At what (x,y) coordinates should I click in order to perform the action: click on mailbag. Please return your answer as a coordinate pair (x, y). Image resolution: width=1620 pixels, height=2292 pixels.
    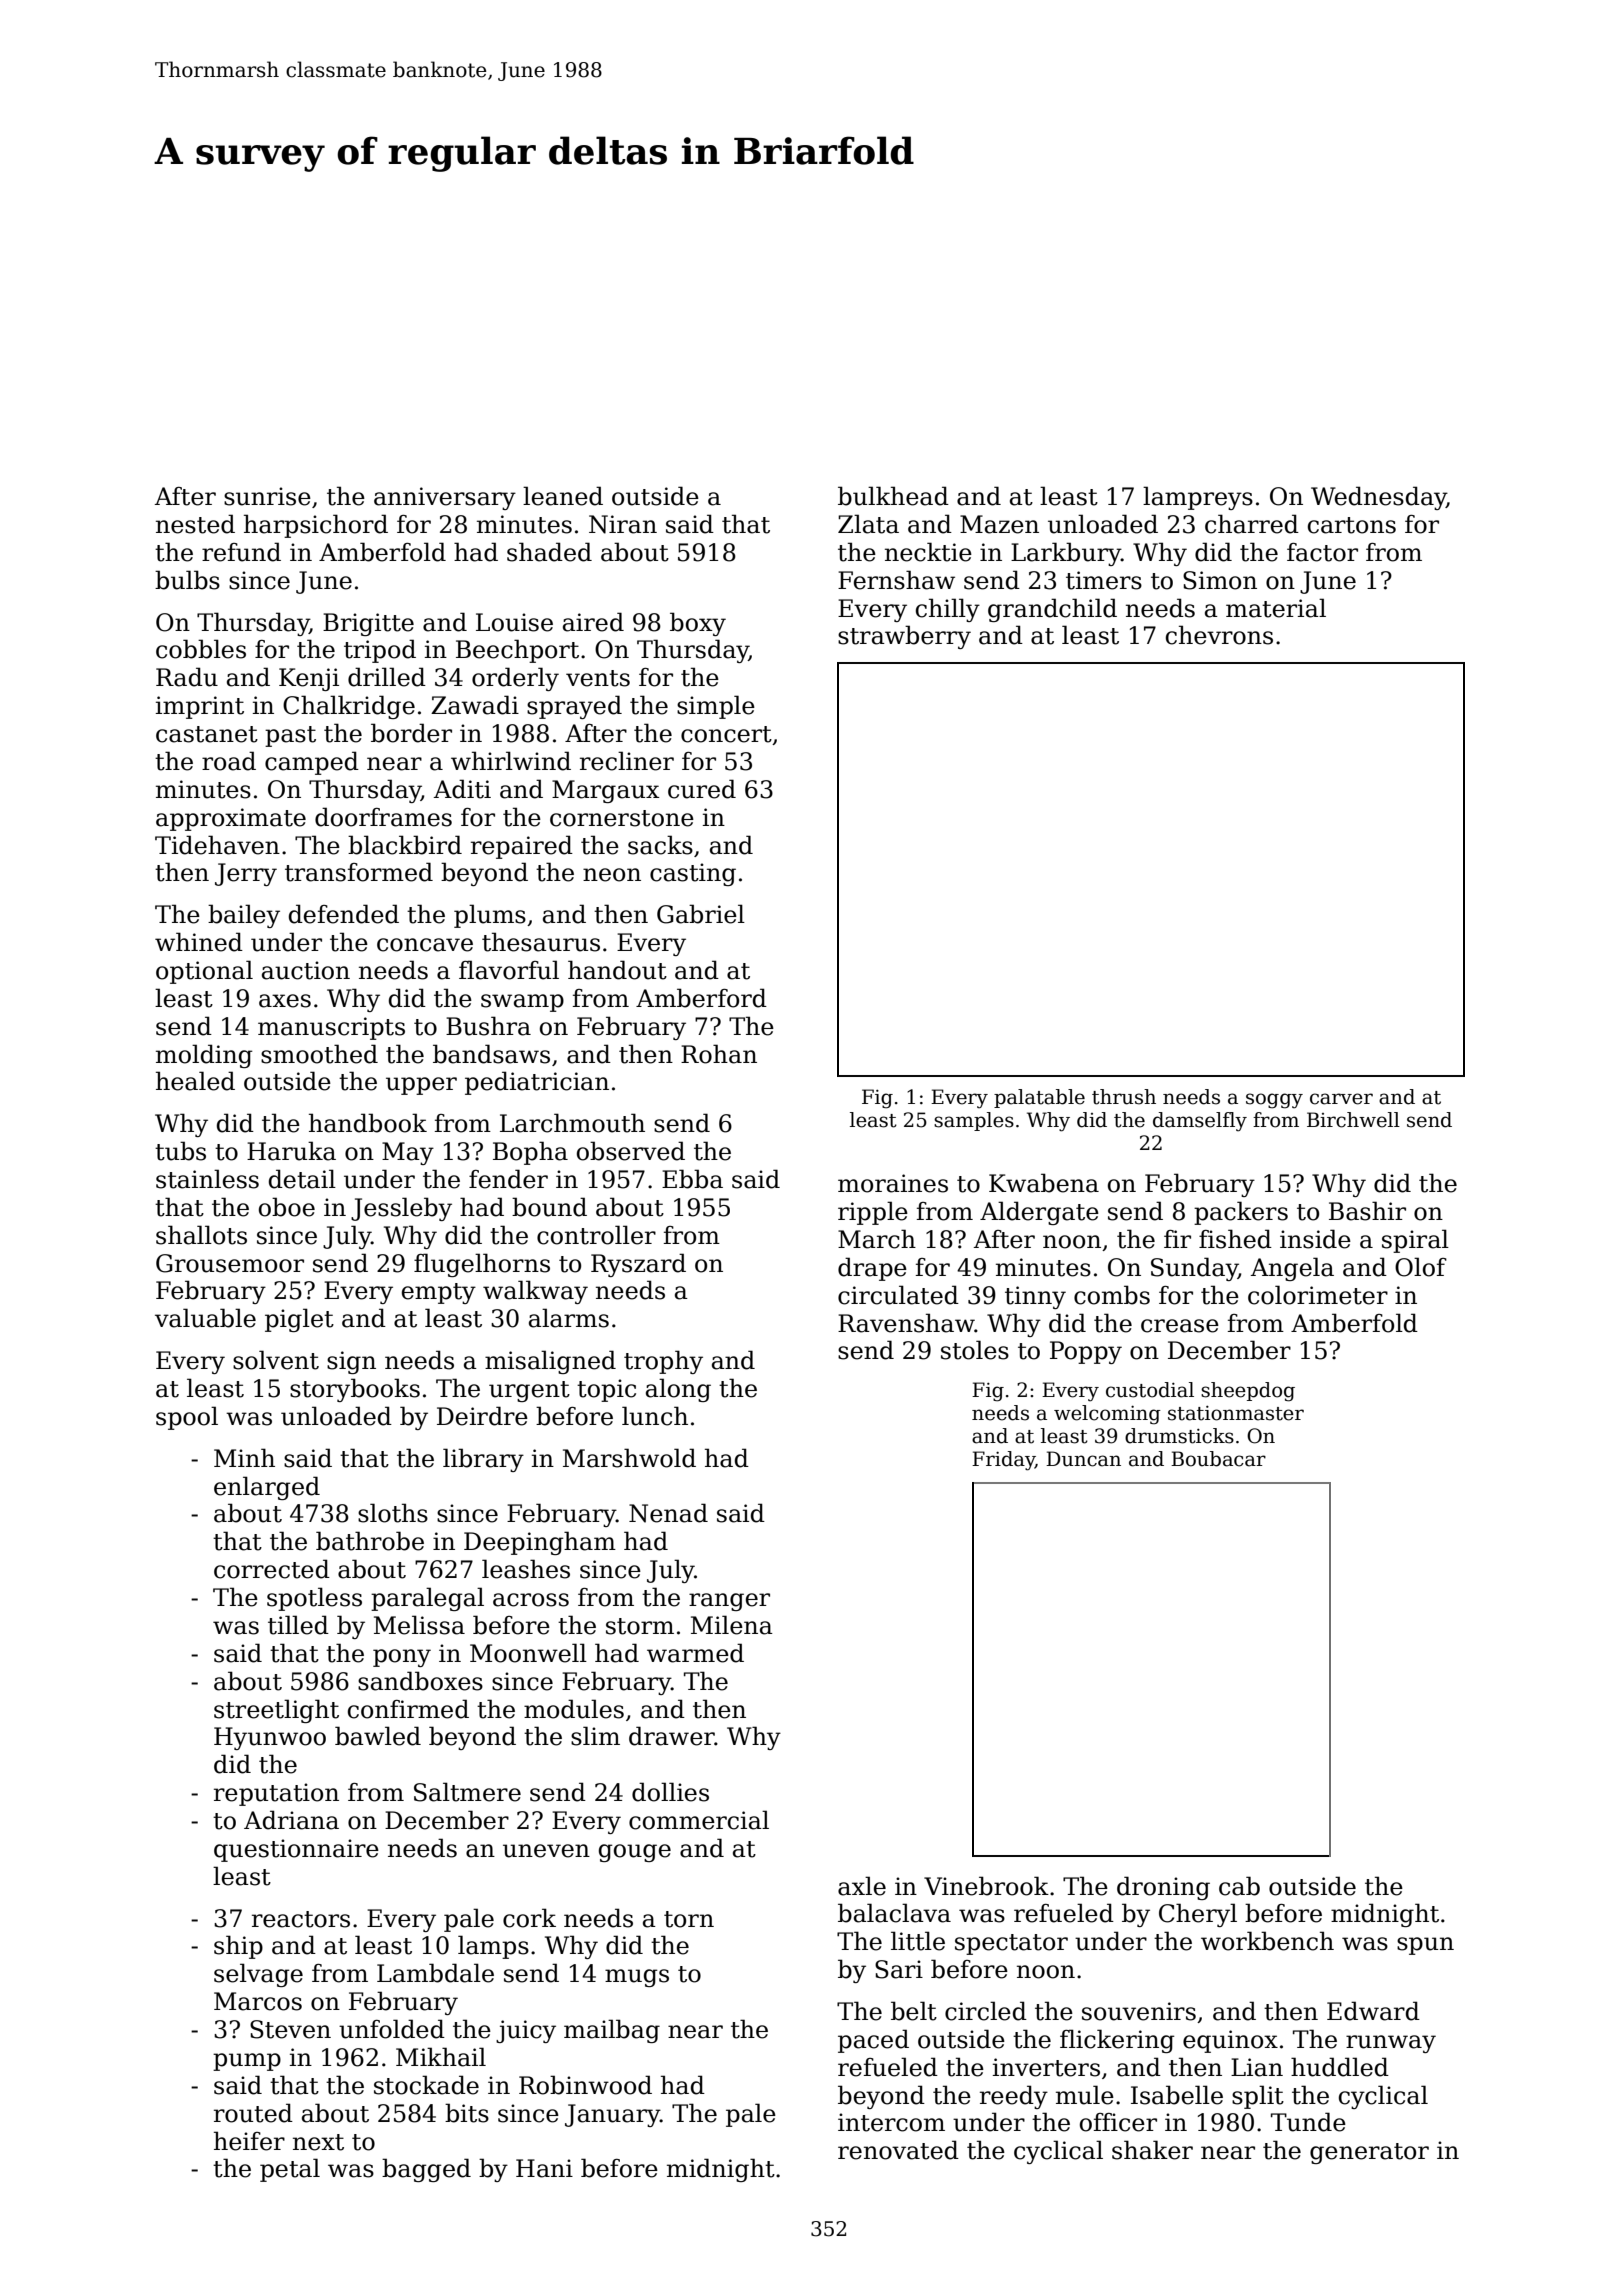
    Looking at the image, I should click on (612, 2031).
